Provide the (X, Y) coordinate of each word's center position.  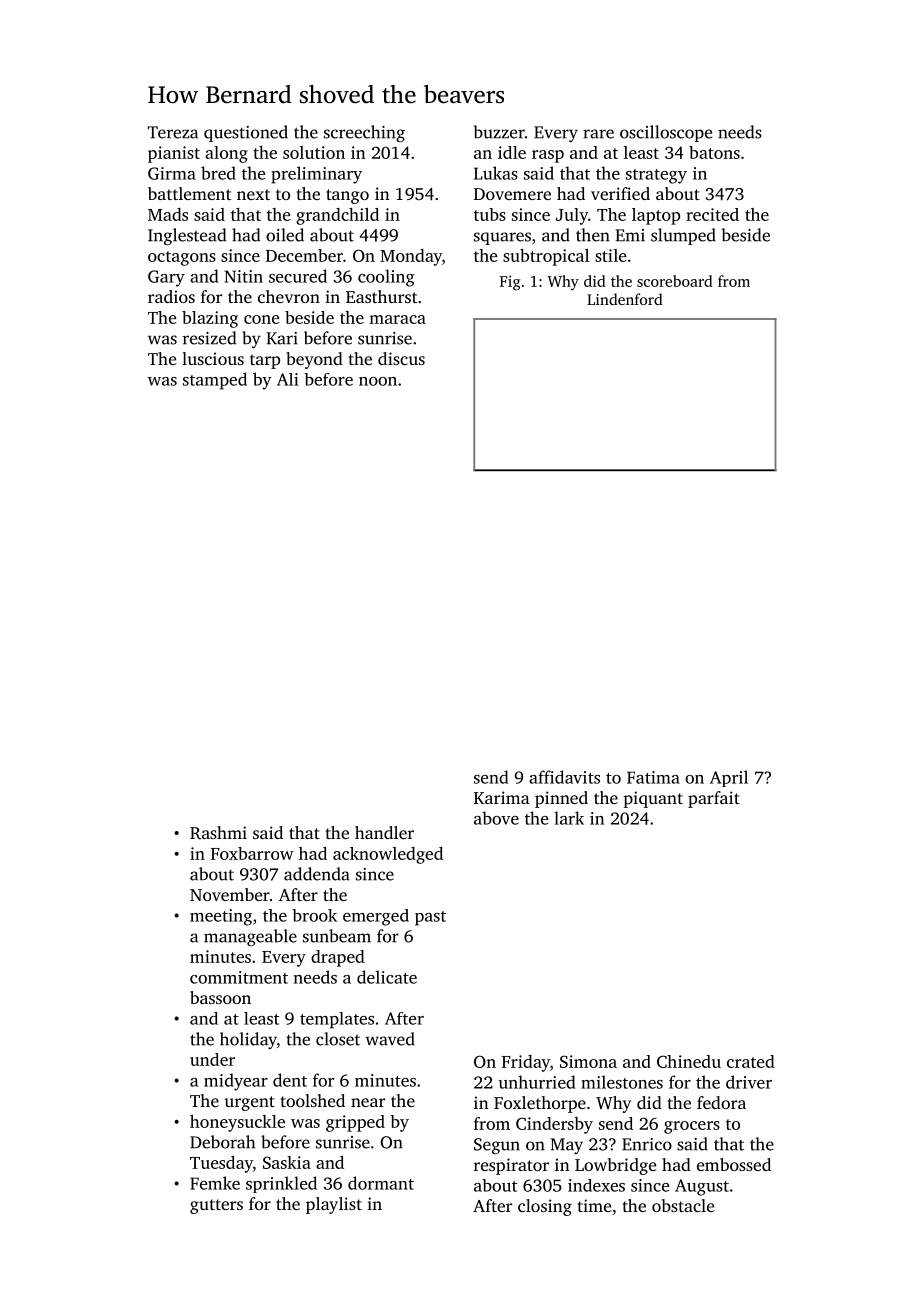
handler (384, 832)
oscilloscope (666, 133)
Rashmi (218, 832)
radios (171, 296)
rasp (548, 156)
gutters (216, 1206)
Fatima (653, 777)
